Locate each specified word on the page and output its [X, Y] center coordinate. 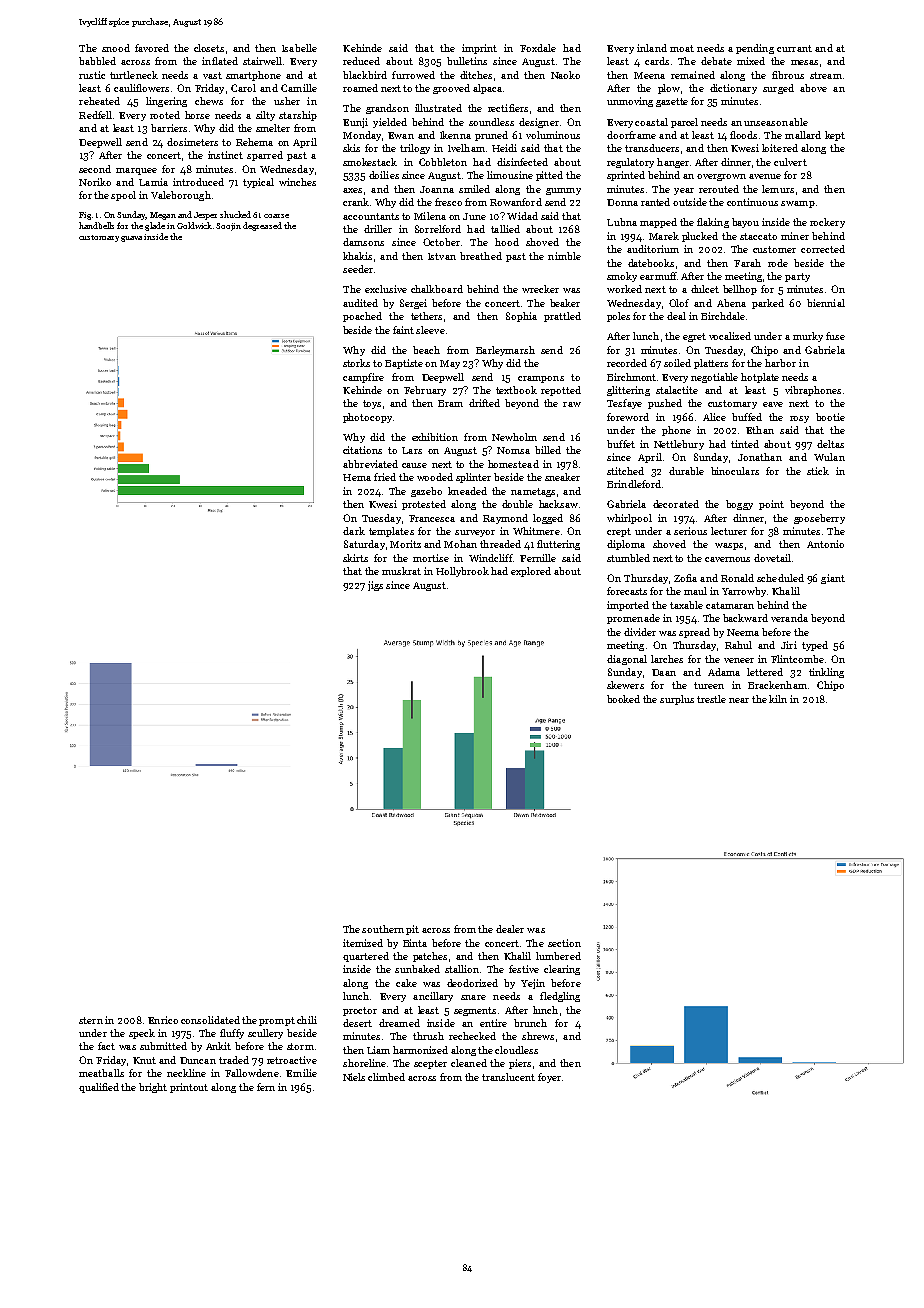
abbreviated [370, 464]
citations [362, 450]
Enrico [163, 1020]
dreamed [399, 1023]
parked [768, 304]
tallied [505, 229]
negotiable [714, 378]
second [95, 169]
